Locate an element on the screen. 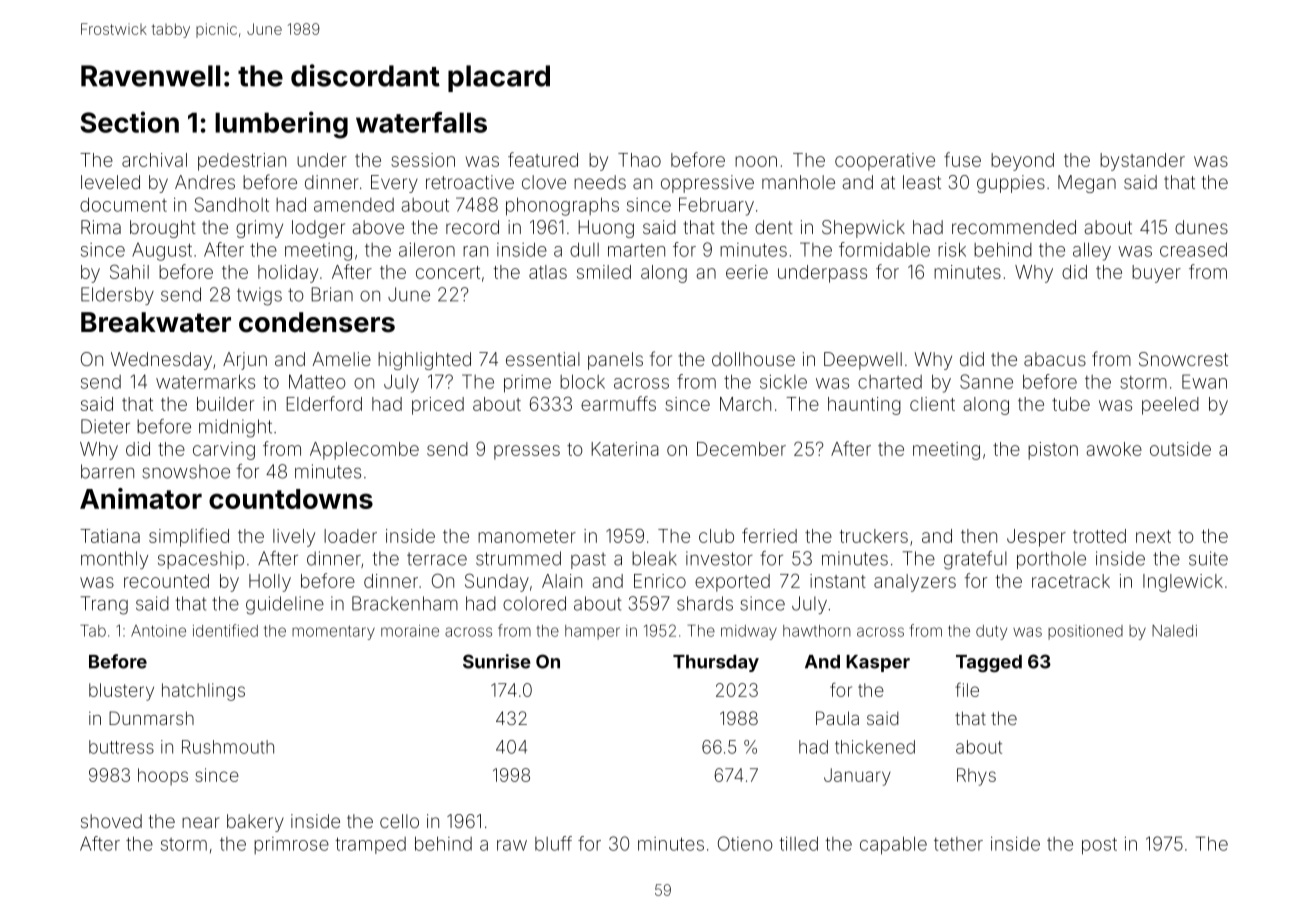  Animator is located at coordinates (141, 498).
